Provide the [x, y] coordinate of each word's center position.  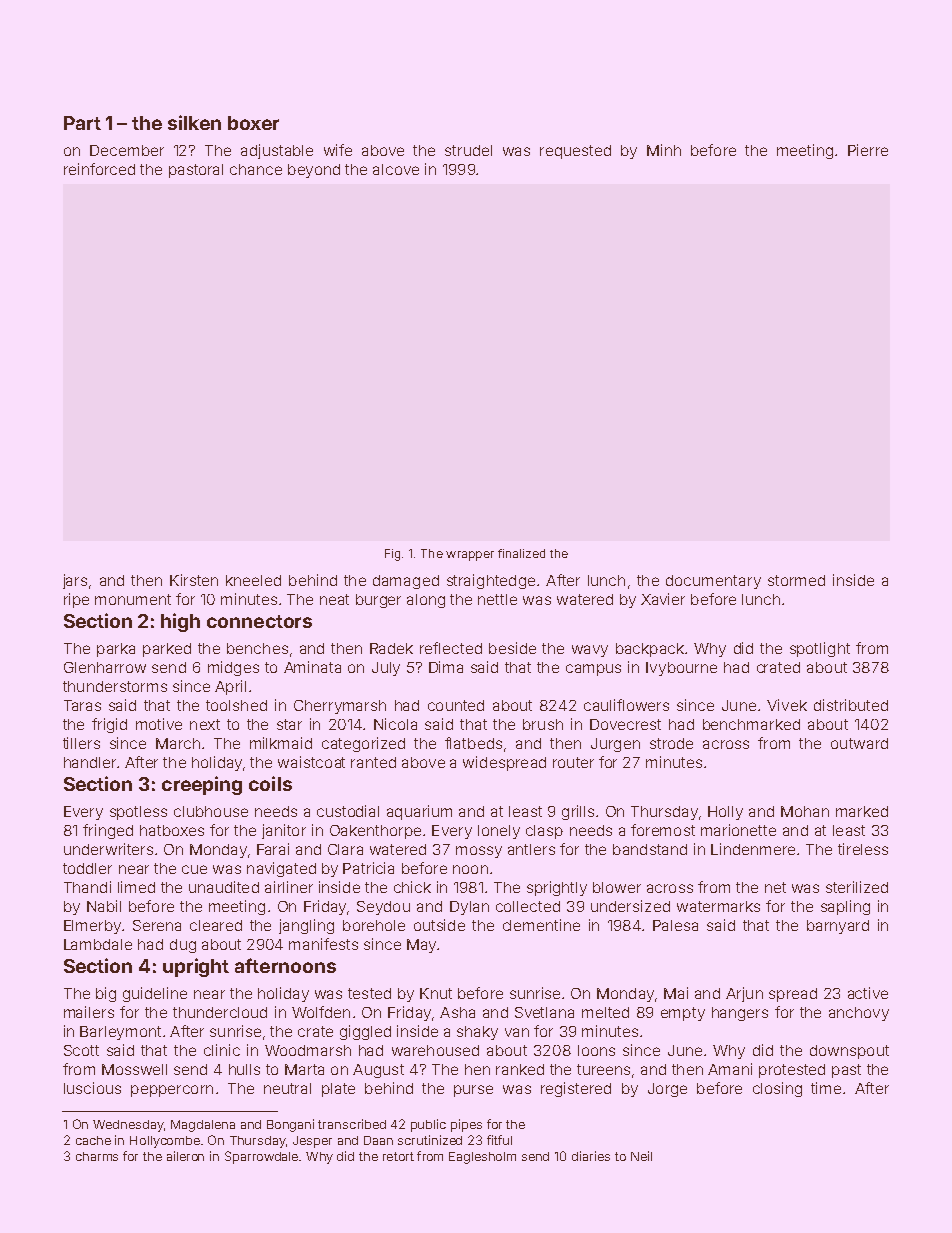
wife [338, 150]
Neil [641, 1156]
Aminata [312, 667]
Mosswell [134, 1069]
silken [194, 122]
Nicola [395, 724]
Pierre [868, 150]
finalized [521, 553]
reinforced [99, 169]
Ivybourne [681, 669]
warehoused [435, 1050]
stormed [796, 580]
